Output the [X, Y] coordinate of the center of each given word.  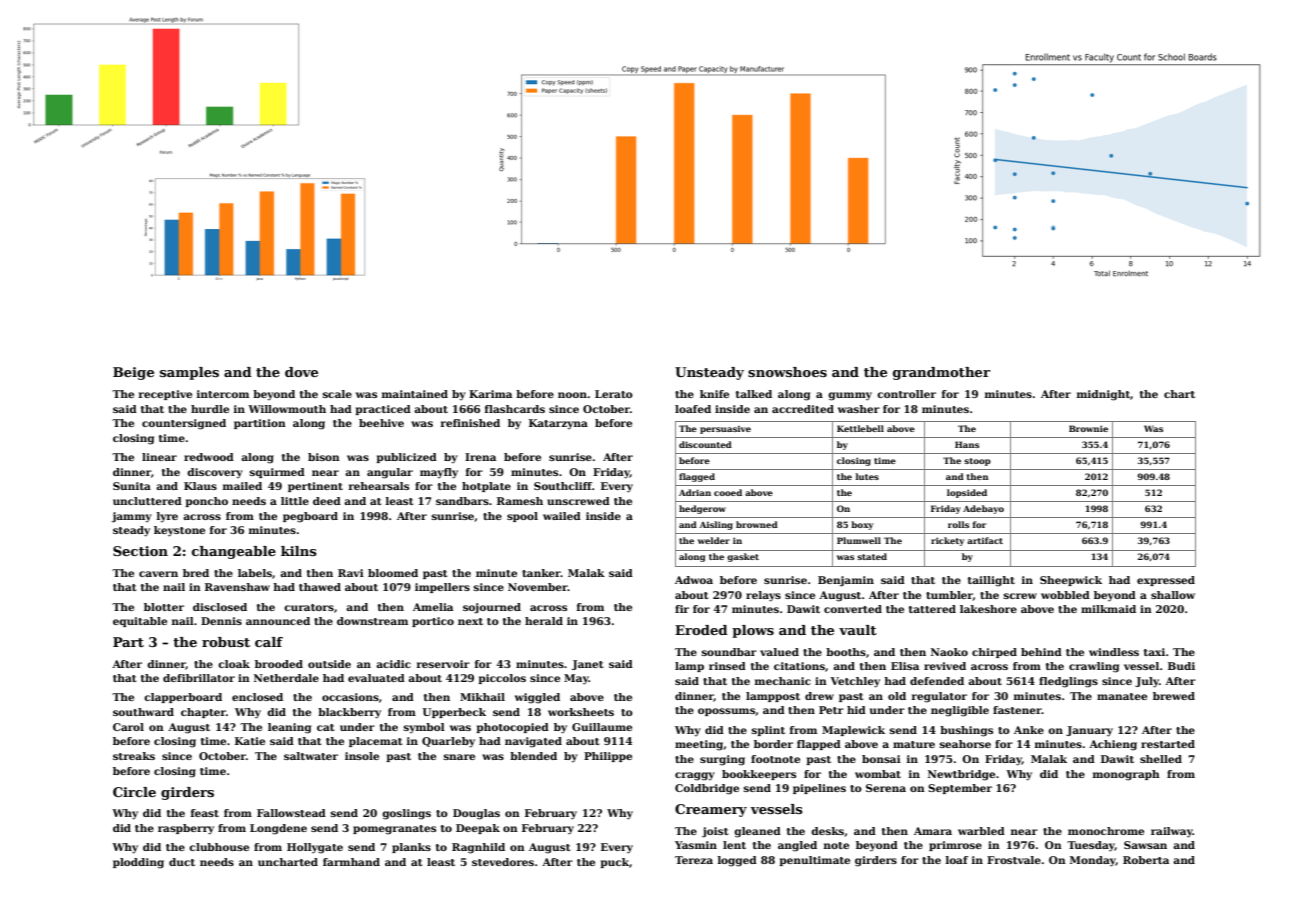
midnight [1103, 395]
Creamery [711, 810]
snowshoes [787, 372]
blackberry [349, 713]
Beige [133, 373]
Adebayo [983, 509]
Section [140, 551]
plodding [138, 863]
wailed [562, 516]
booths [846, 652]
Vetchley [855, 682]
